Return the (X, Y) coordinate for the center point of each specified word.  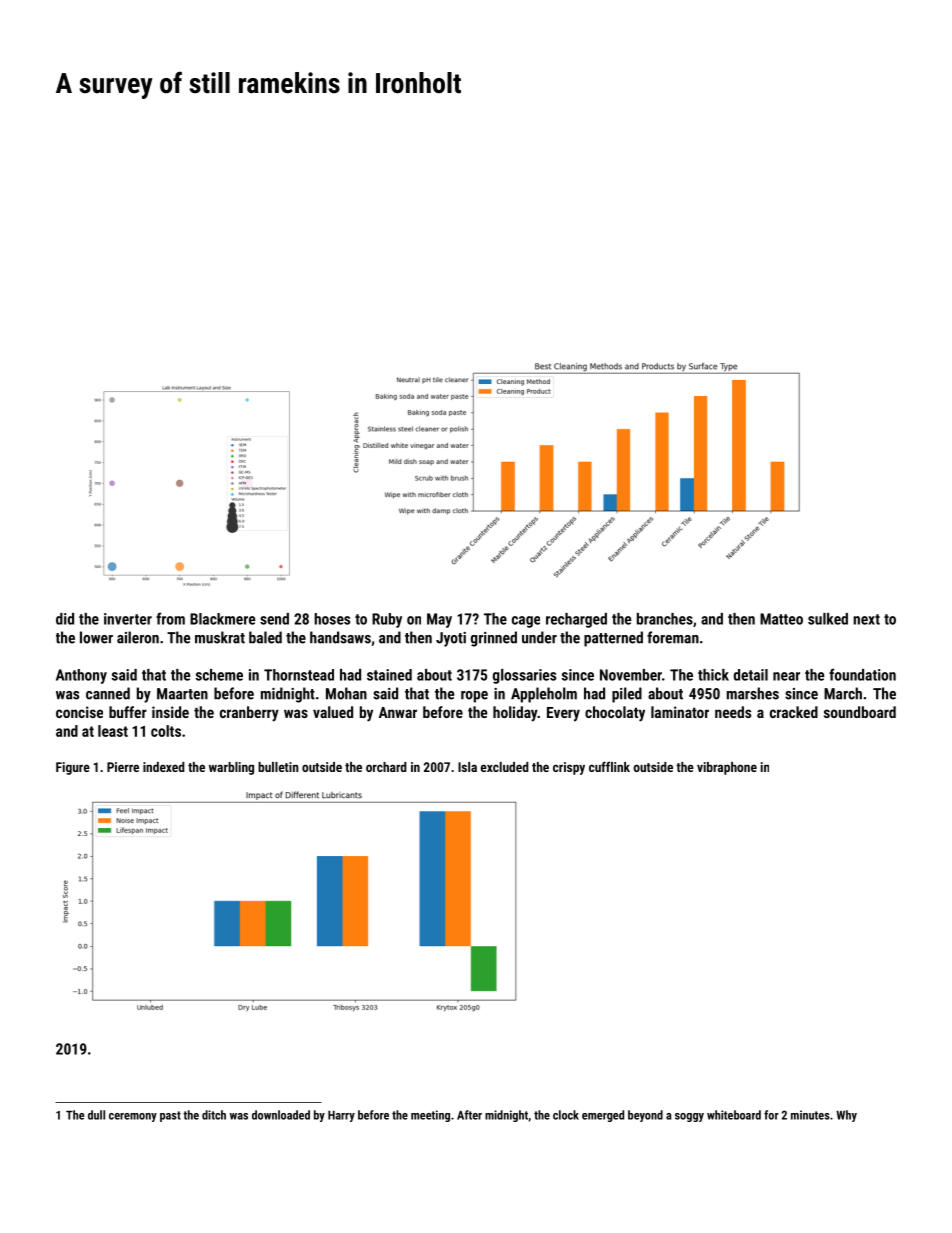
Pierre (123, 767)
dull (96, 1115)
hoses (332, 619)
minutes (810, 1115)
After (469, 1115)
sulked (828, 619)
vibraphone (727, 768)
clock (566, 1115)
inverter (128, 619)
